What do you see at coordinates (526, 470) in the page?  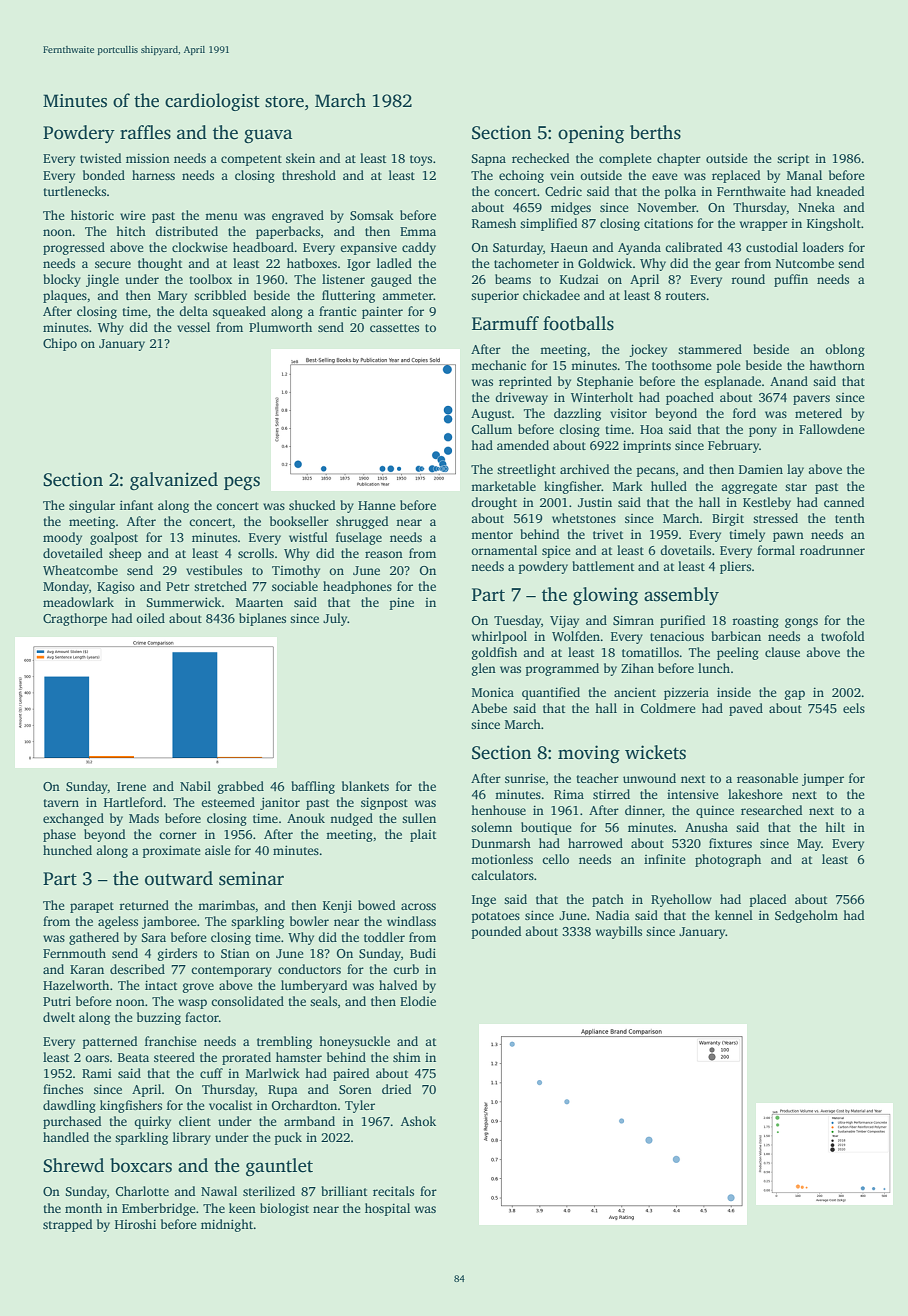 I see `streetlight` at bounding box center [526, 470].
